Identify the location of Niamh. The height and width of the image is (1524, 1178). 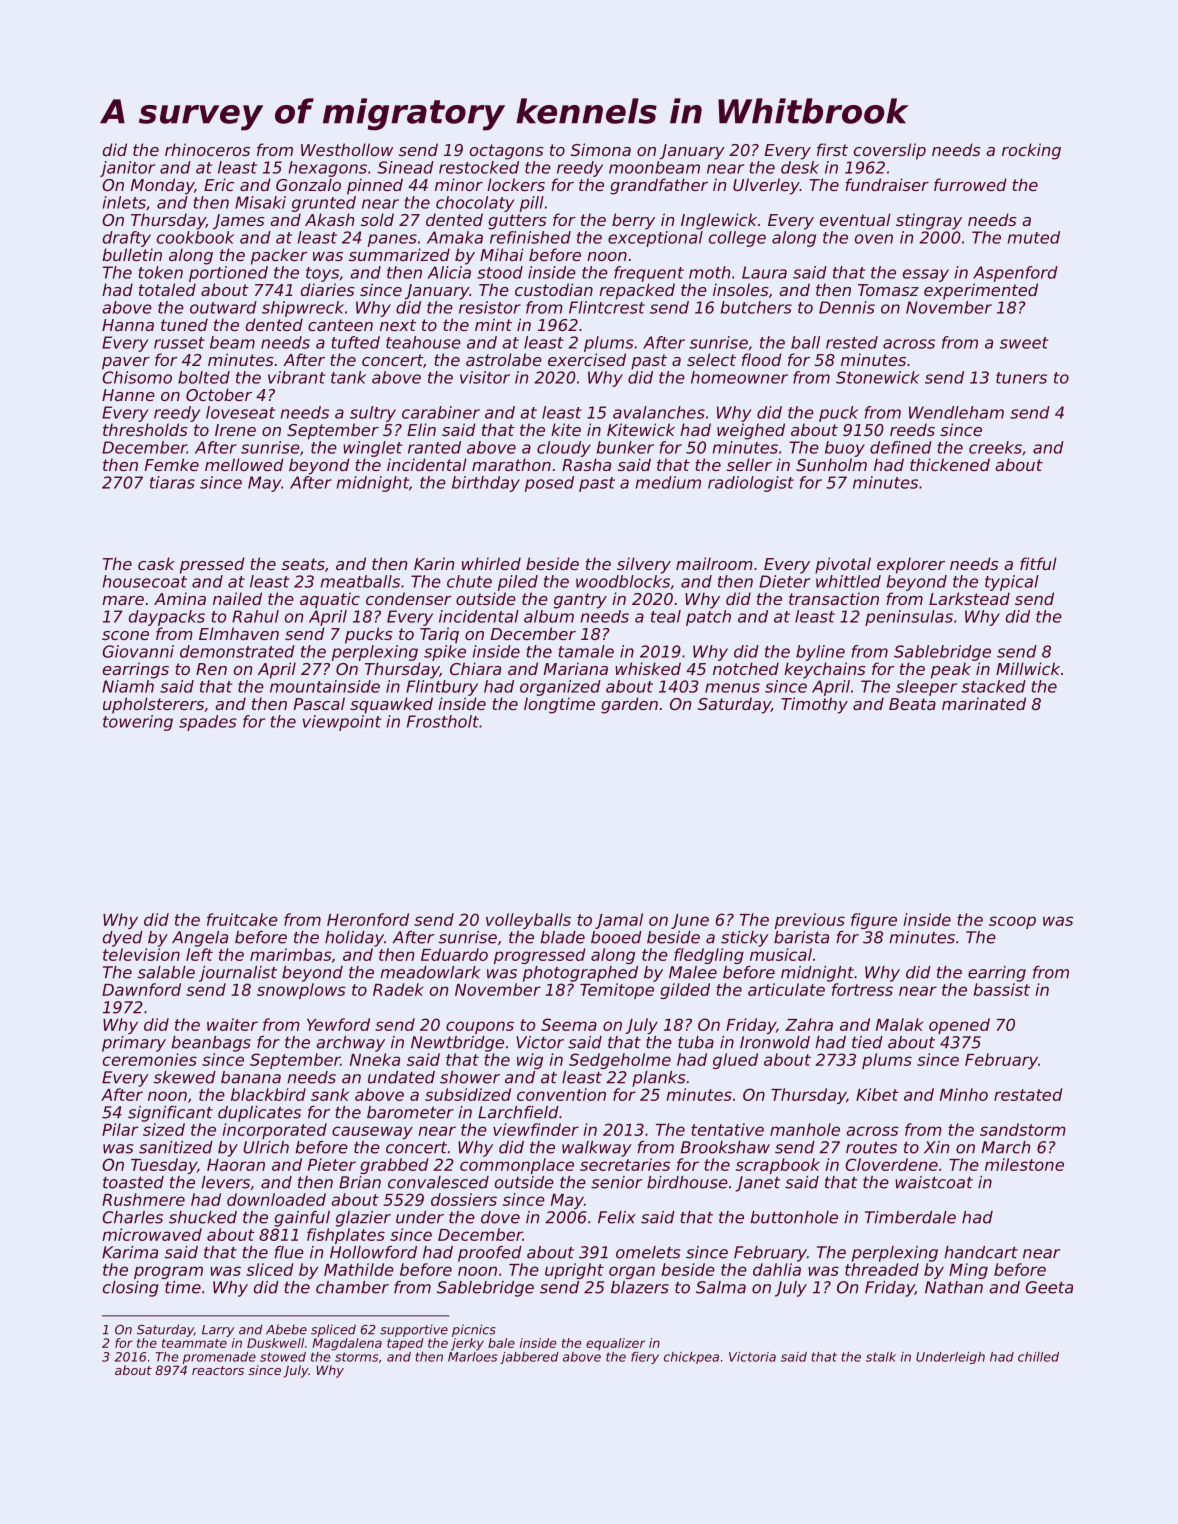
(128, 686).
